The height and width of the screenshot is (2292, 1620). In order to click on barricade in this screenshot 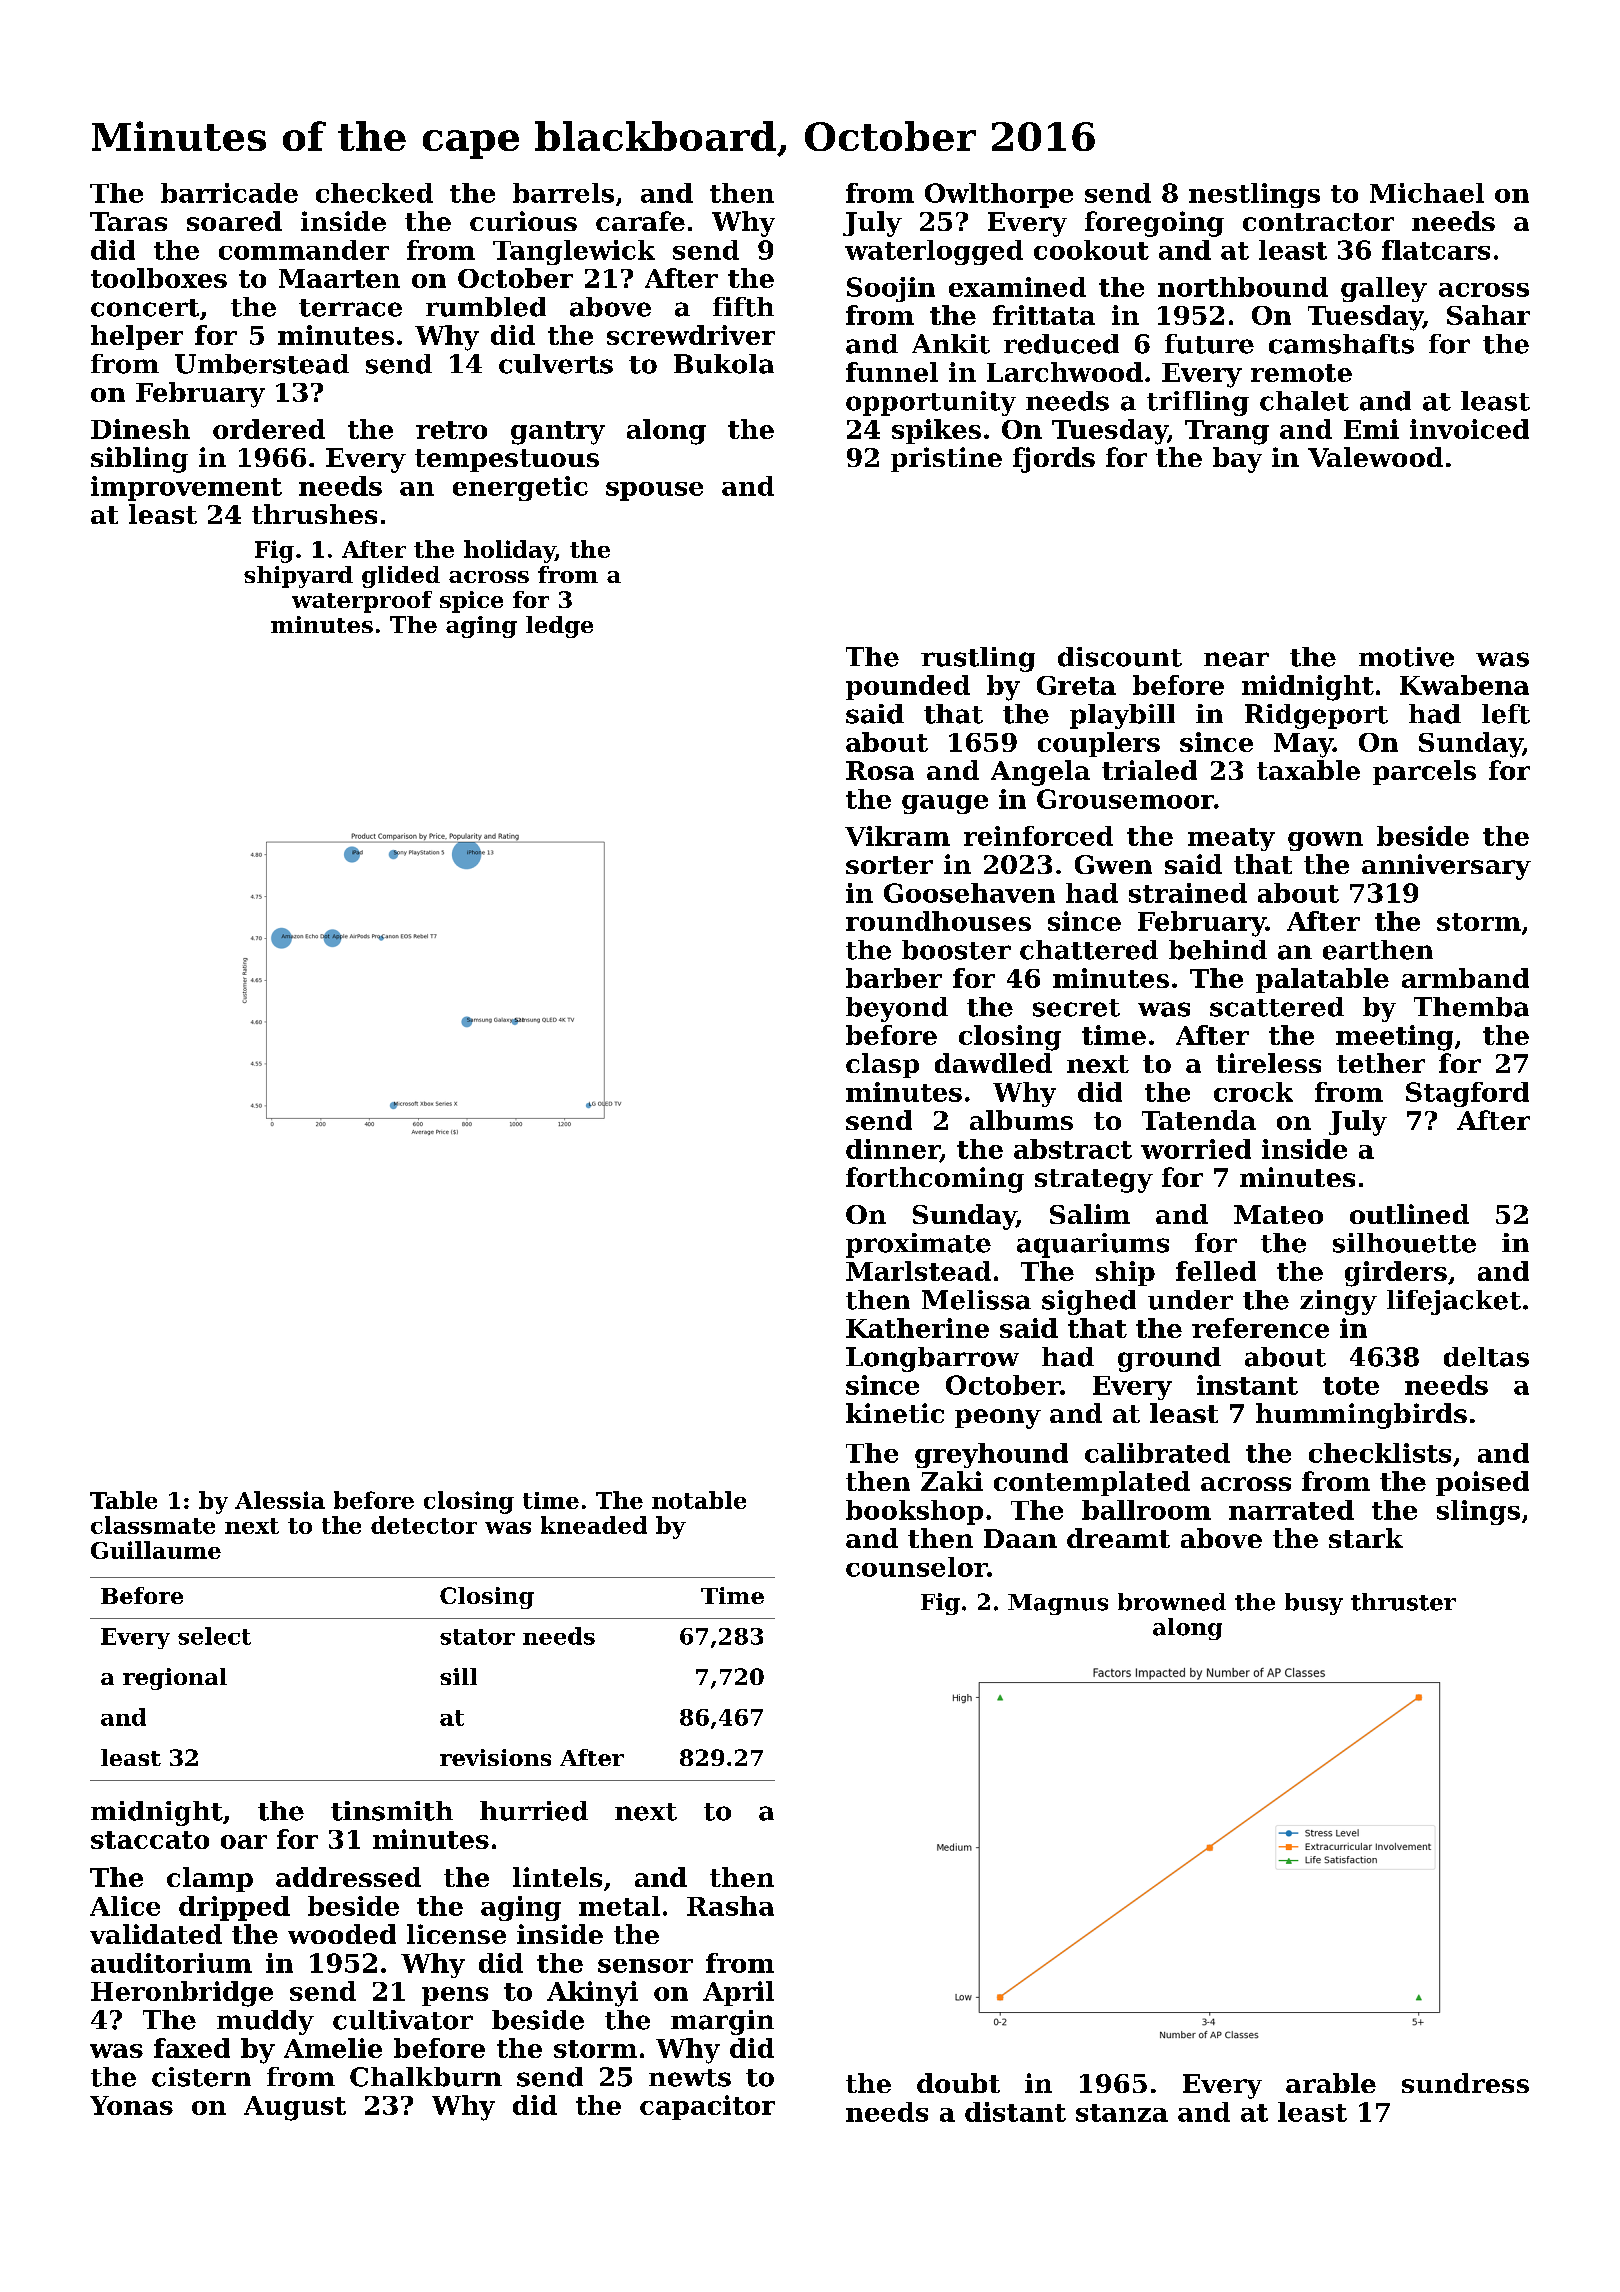, I will do `click(229, 193)`.
